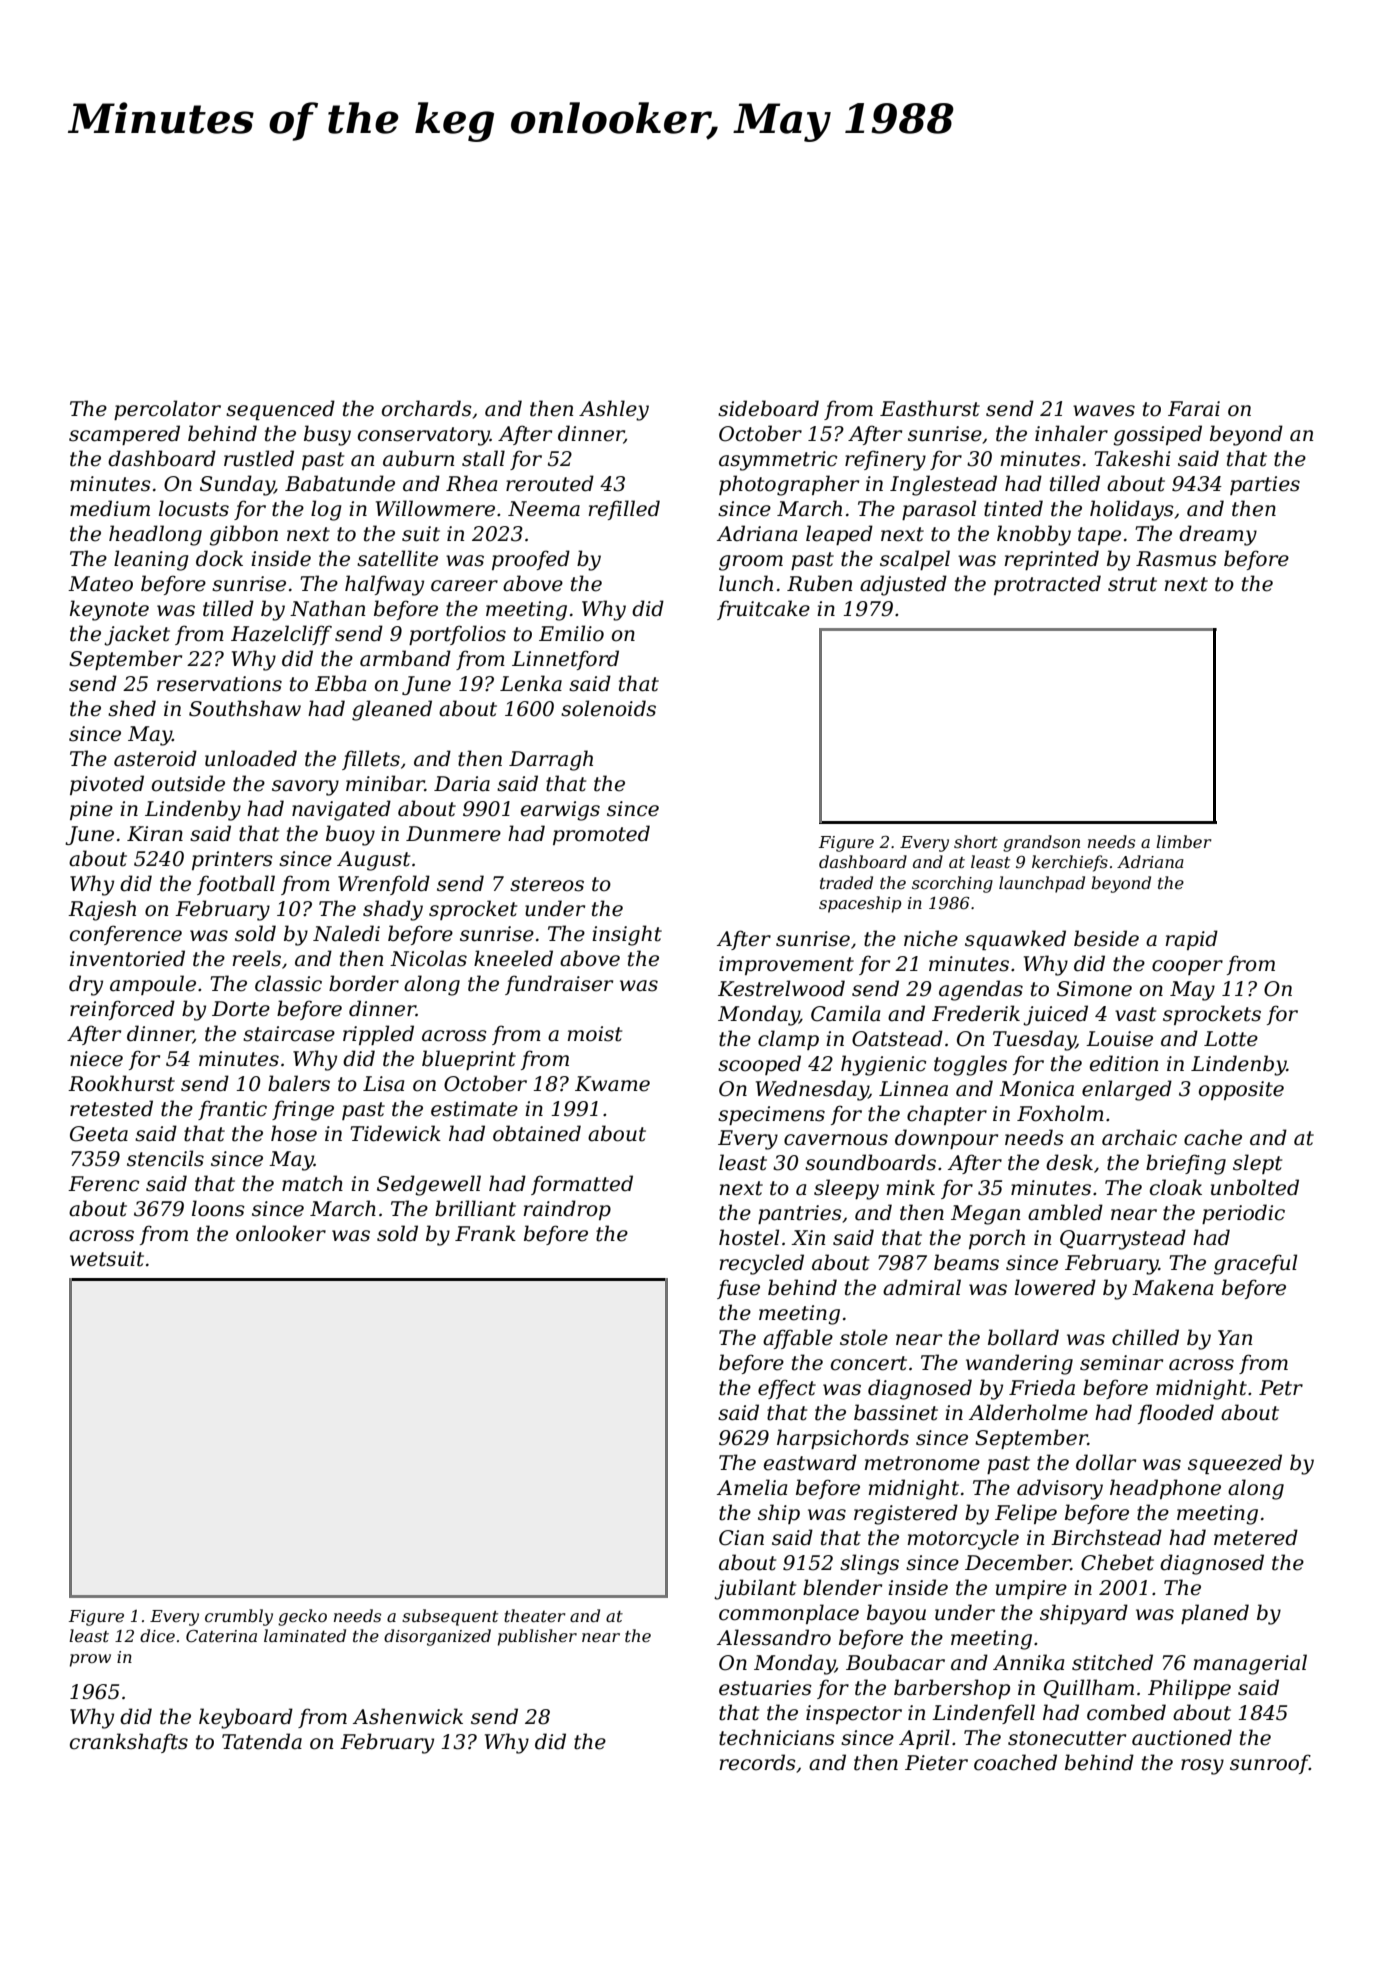 The height and width of the screenshot is (1969, 1386). What do you see at coordinates (930, 408) in the screenshot?
I see `Easthurst` at bounding box center [930, 408].
